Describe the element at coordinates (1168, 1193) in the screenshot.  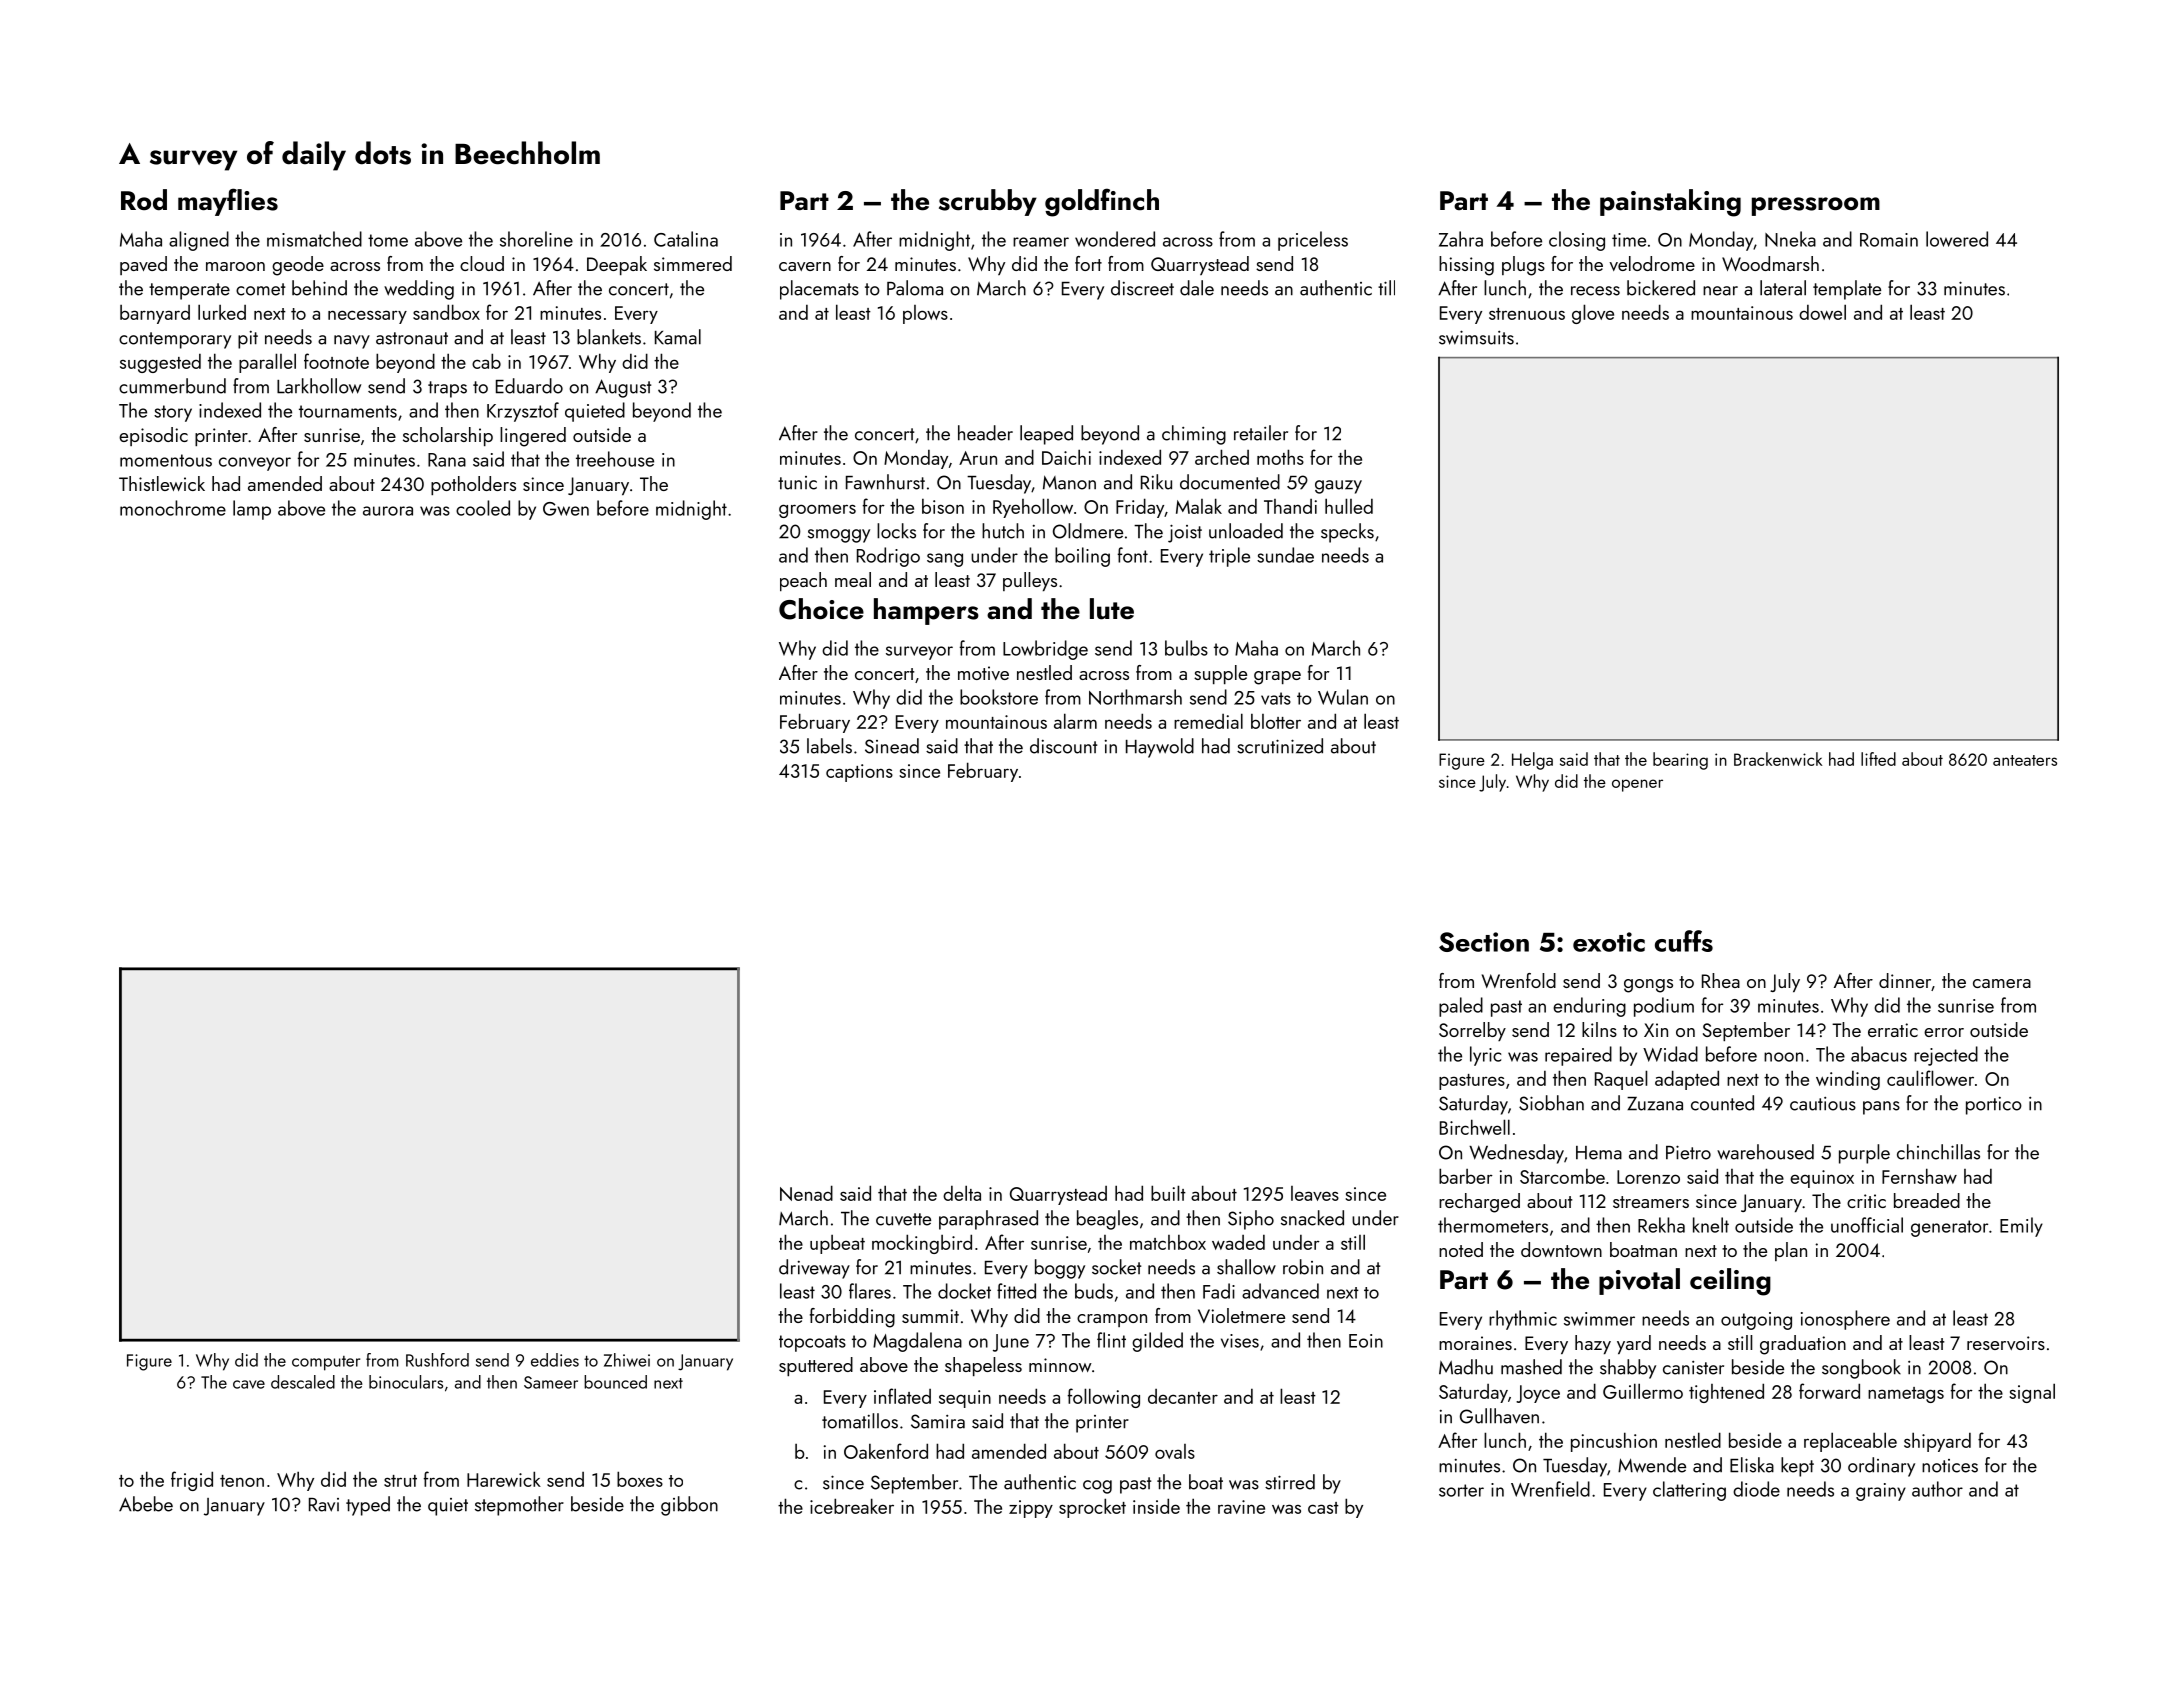
I see `built` at that location.
